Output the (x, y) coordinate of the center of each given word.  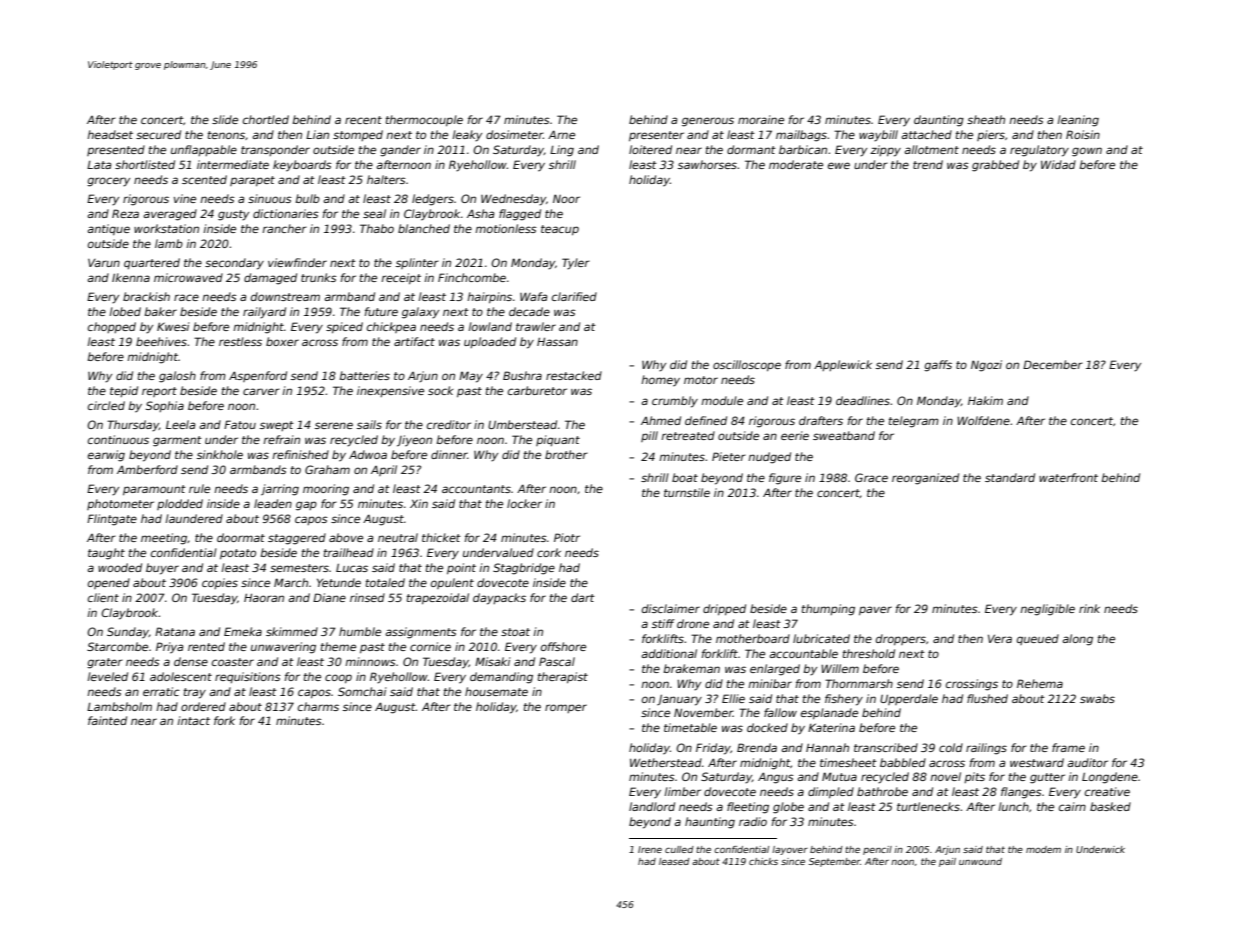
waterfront (1068, 477)
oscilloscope (747, 366)
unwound (980, 861)
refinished (300, 454)
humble (360, 631)
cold (951, 747)
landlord (652, 806)
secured (158, 134)
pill (649, 436)
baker (160, 311)
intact (193, 720)
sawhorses (707, 164)
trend (928, 164)
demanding (501, 678)
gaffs (938, 366)
